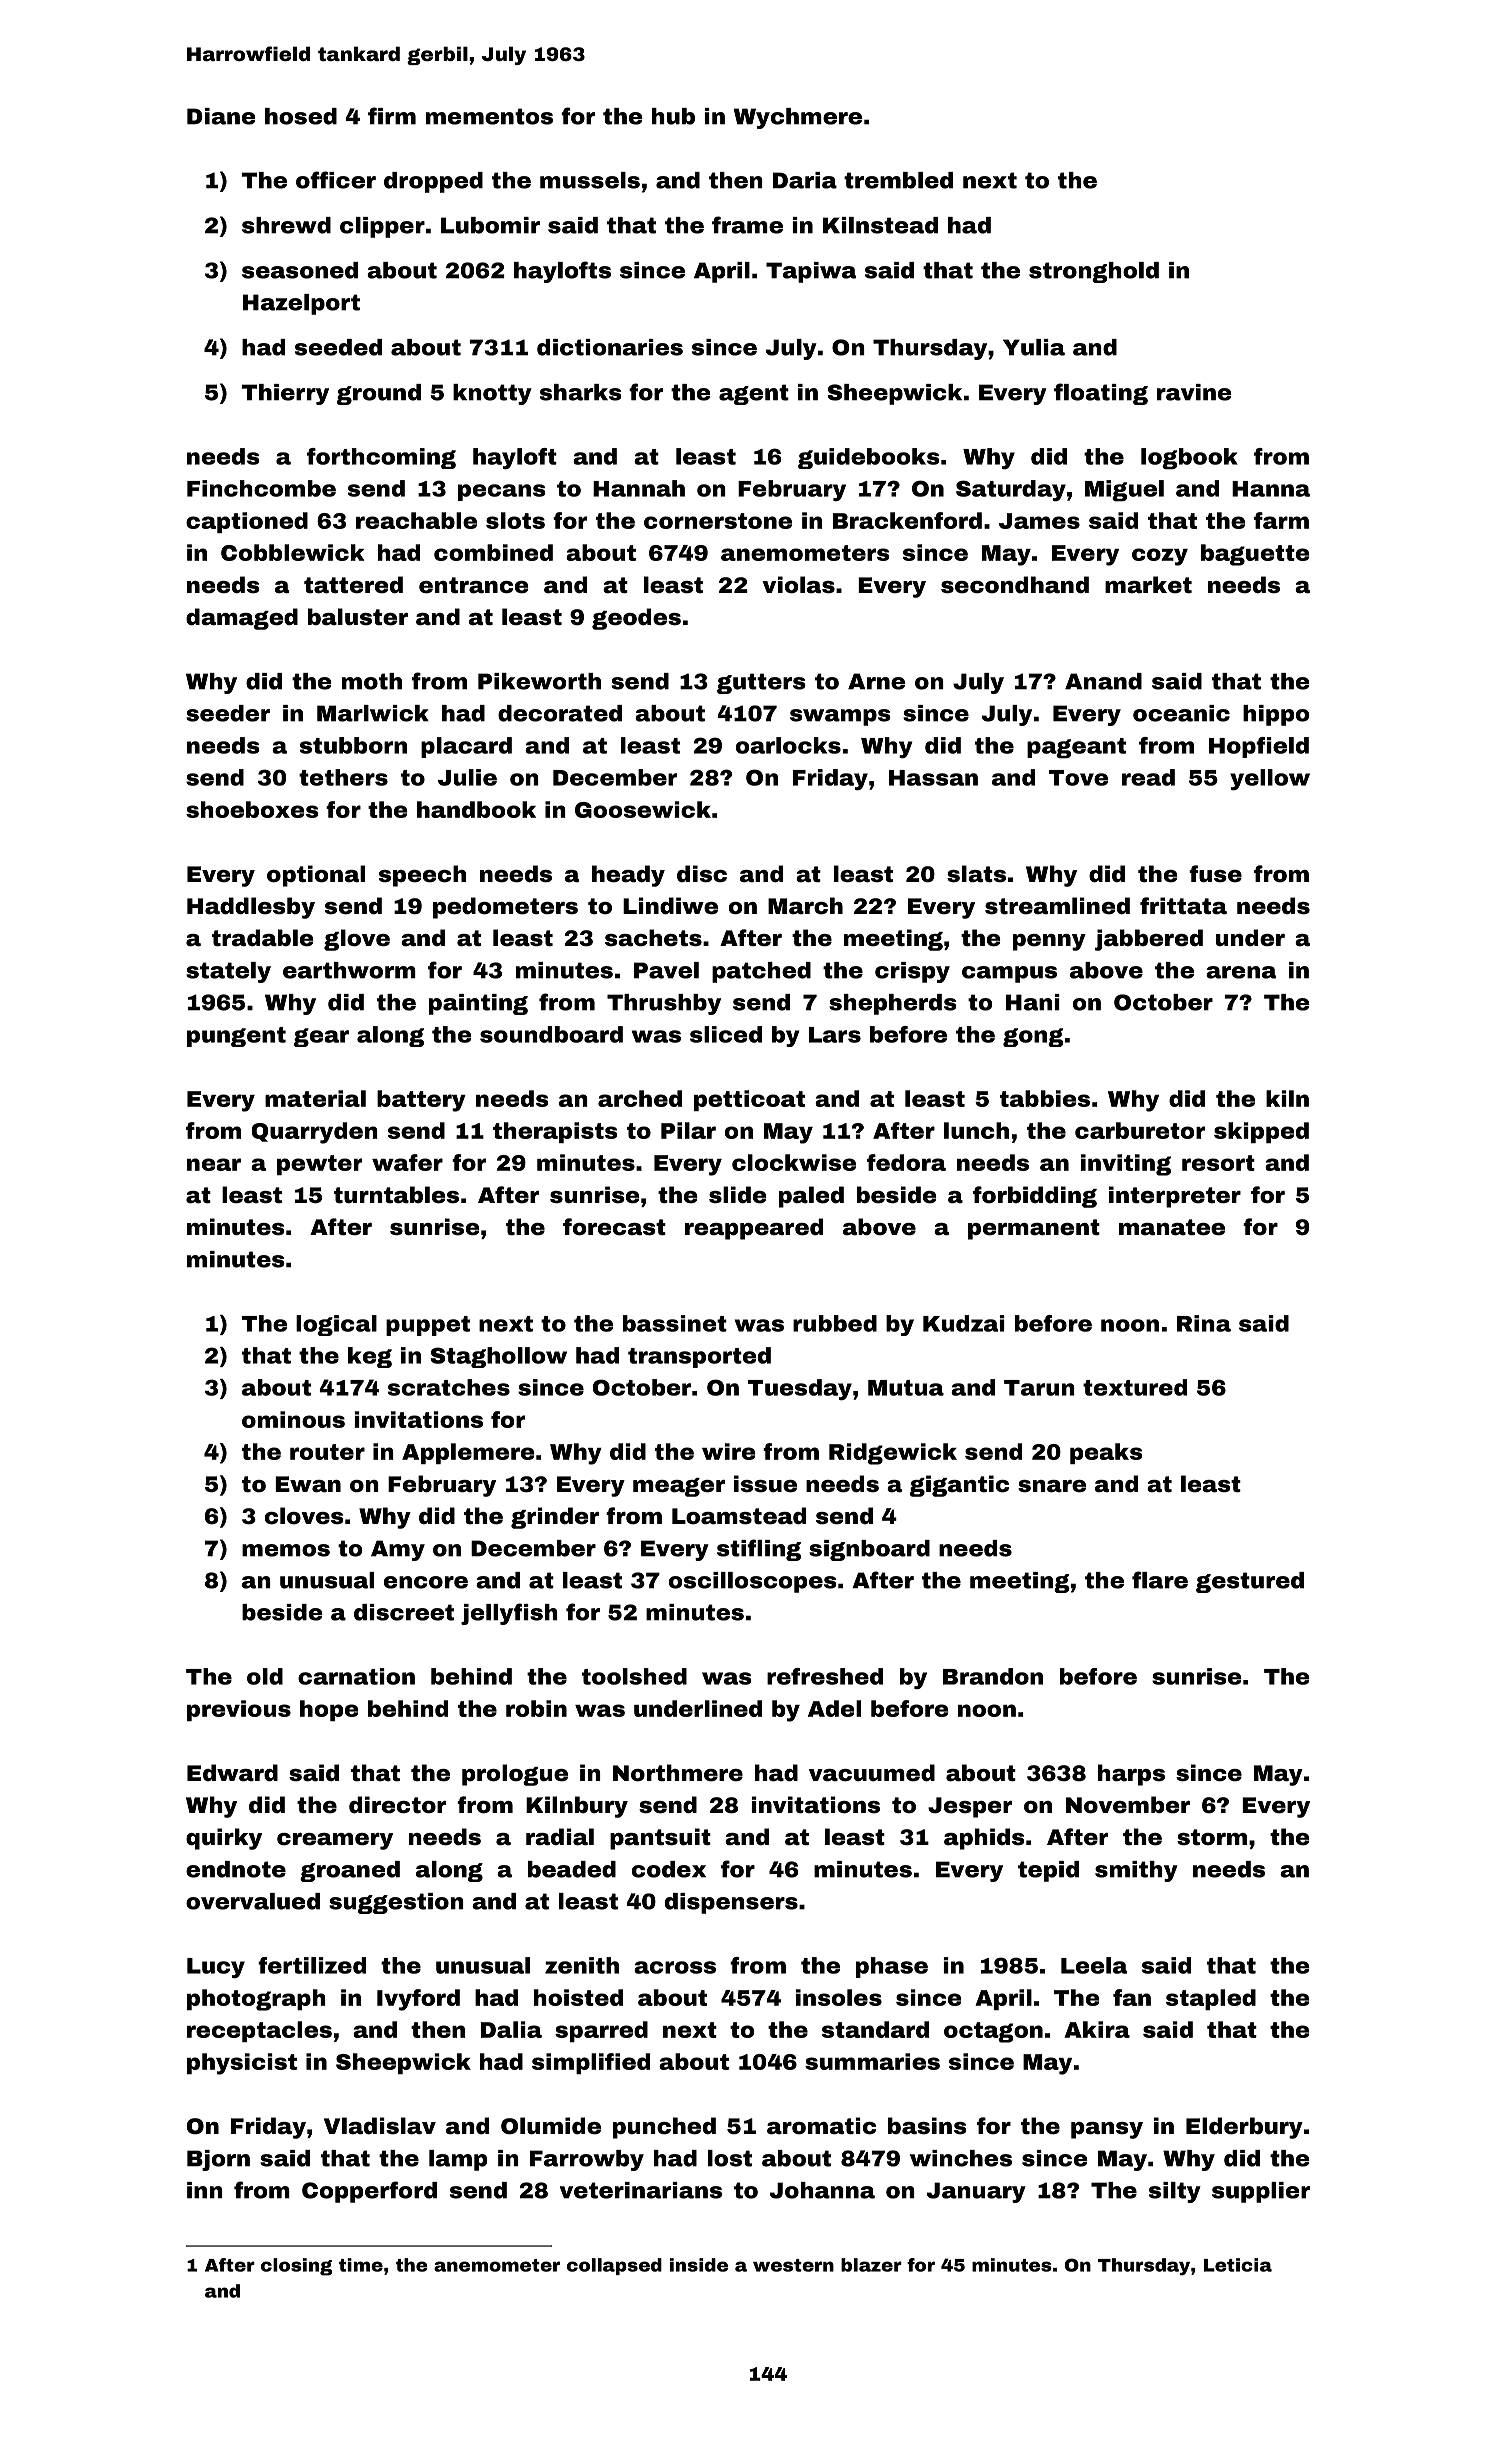 Image resolution: width=1496 pixels, height=2464 pixels. Describe the element at coordinates (1049, 942) in the document. I see `penny` at that location.
